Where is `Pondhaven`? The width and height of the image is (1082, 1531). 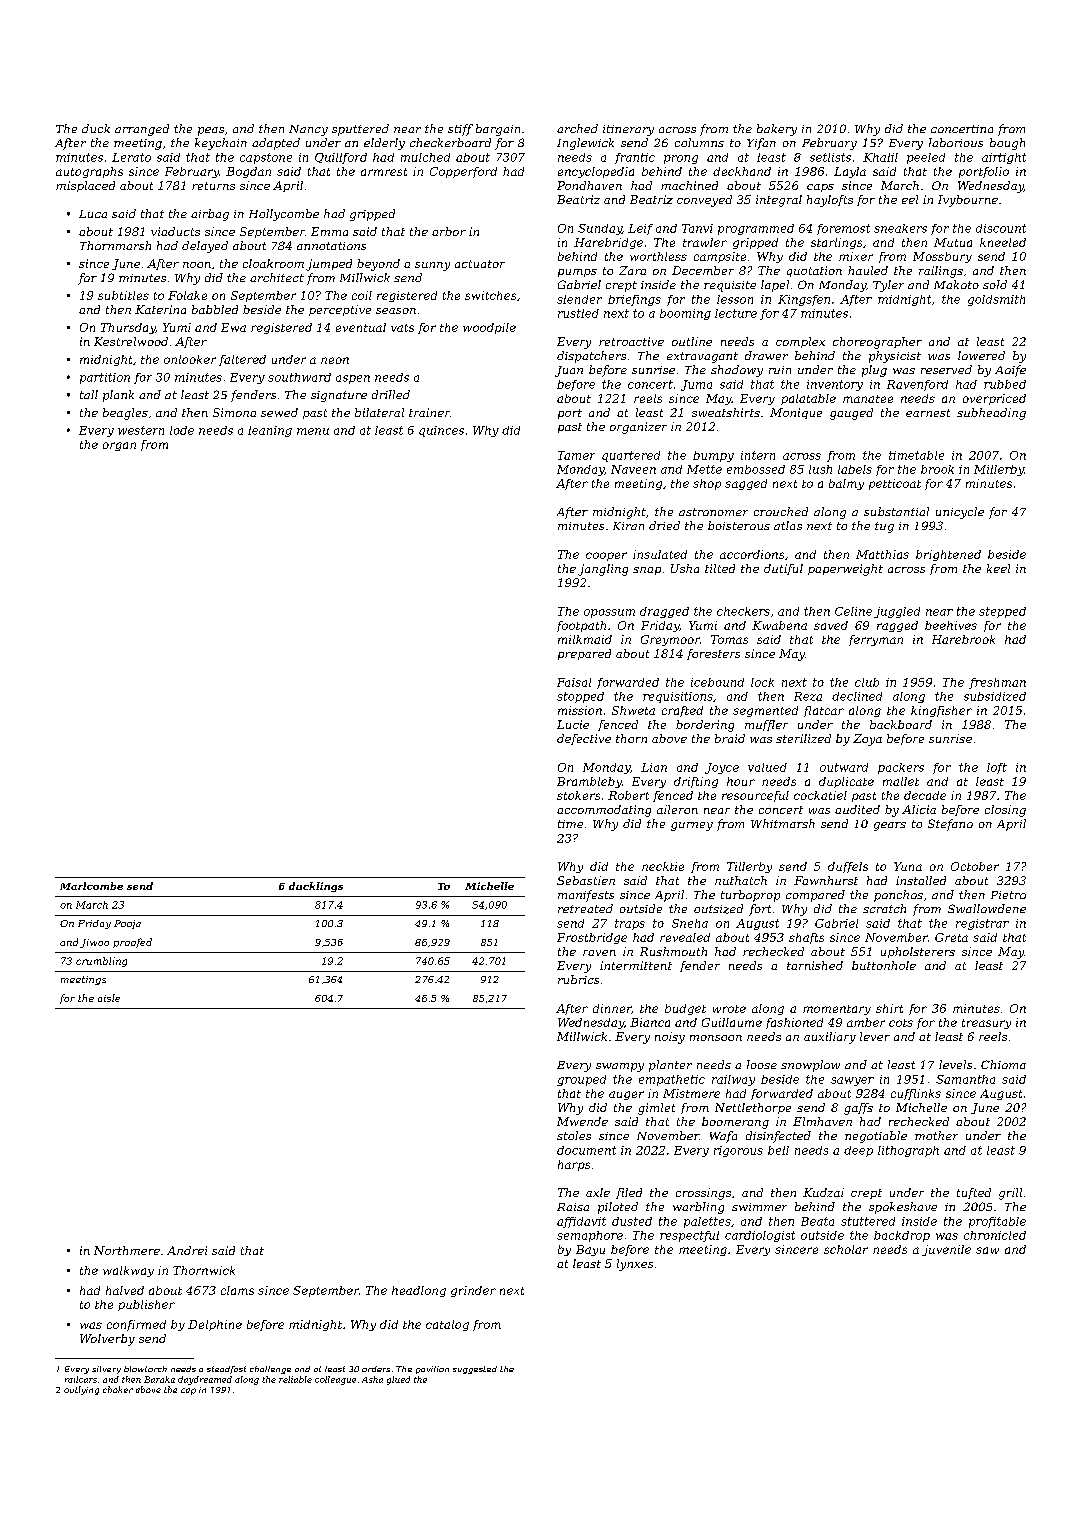 Pondhaven is located at coordinates (589, 185).
